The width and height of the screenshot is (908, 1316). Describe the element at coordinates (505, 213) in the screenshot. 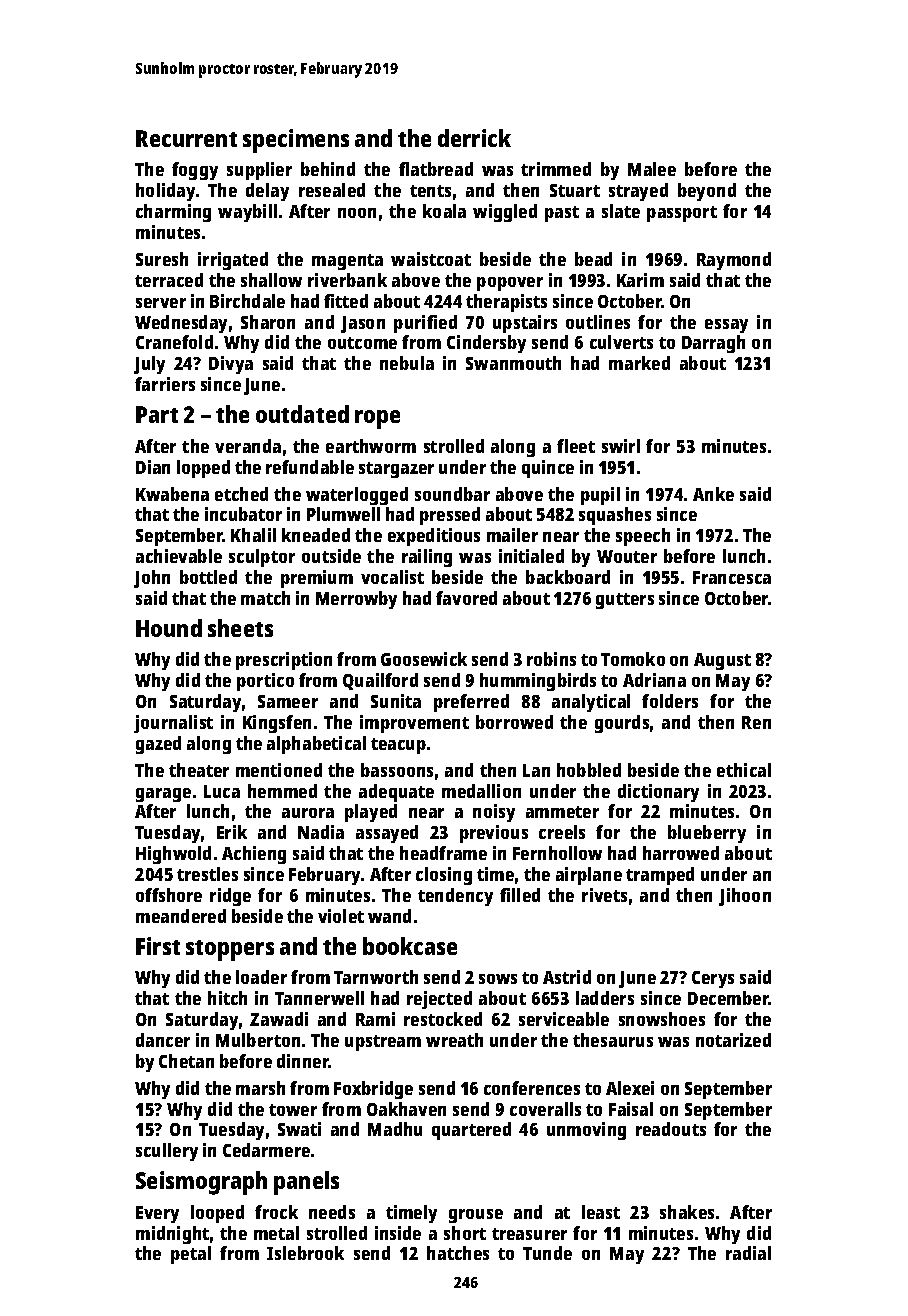

I see `wiggled` at that location.
